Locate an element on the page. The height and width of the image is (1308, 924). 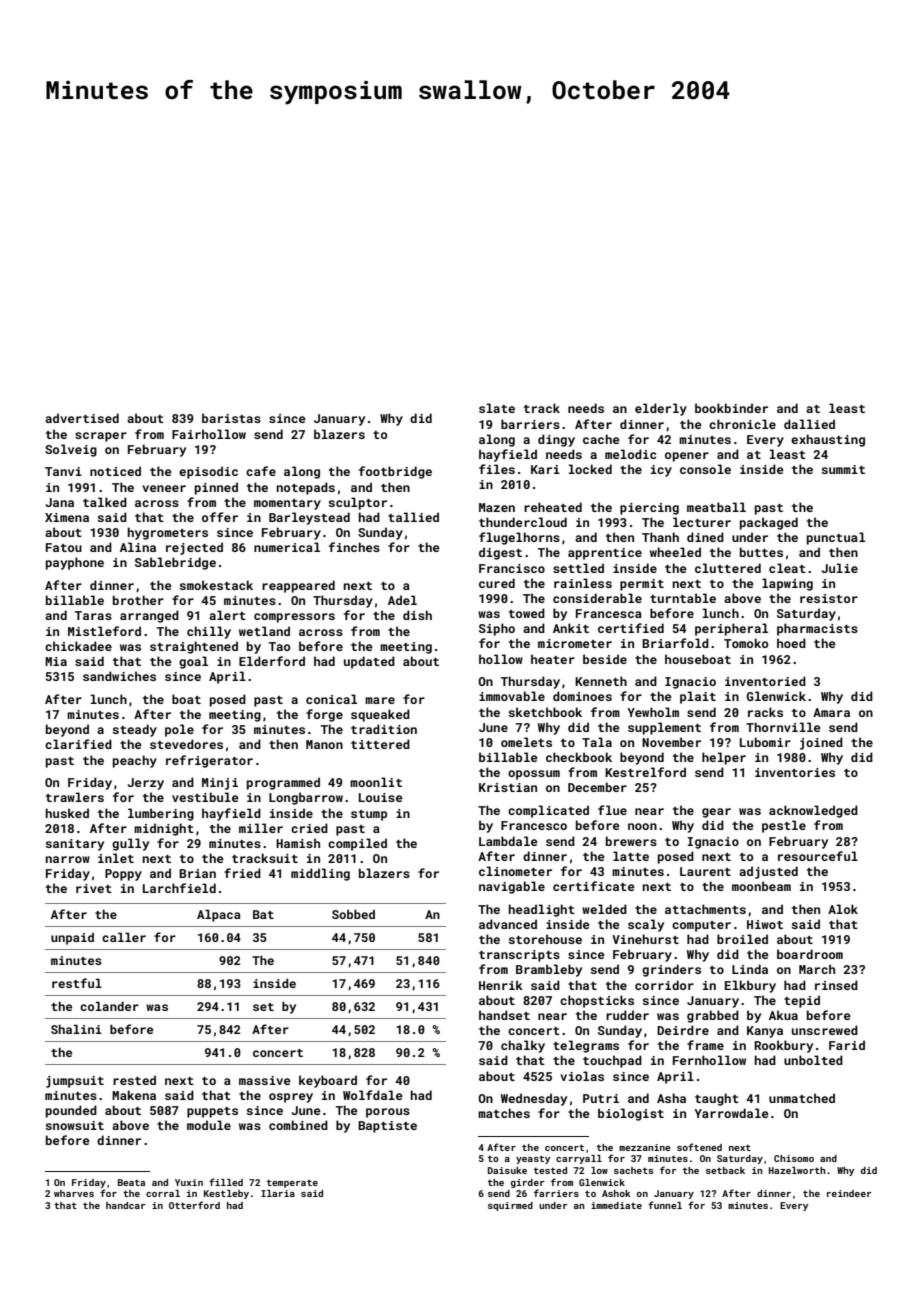
punctual is located at coordinates (836, 538).
